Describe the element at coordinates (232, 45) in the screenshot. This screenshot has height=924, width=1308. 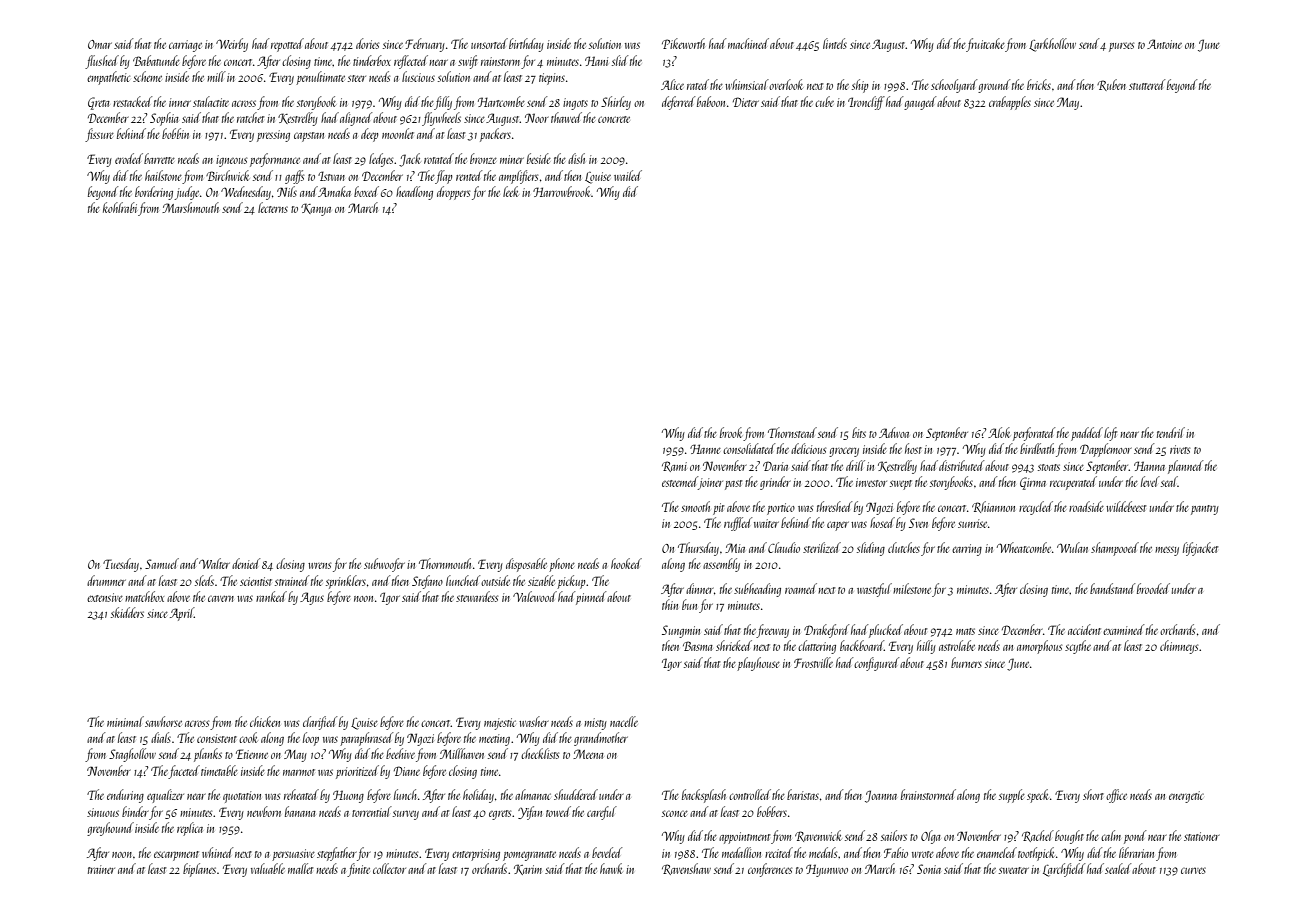
I see `Weirby` at that location.
